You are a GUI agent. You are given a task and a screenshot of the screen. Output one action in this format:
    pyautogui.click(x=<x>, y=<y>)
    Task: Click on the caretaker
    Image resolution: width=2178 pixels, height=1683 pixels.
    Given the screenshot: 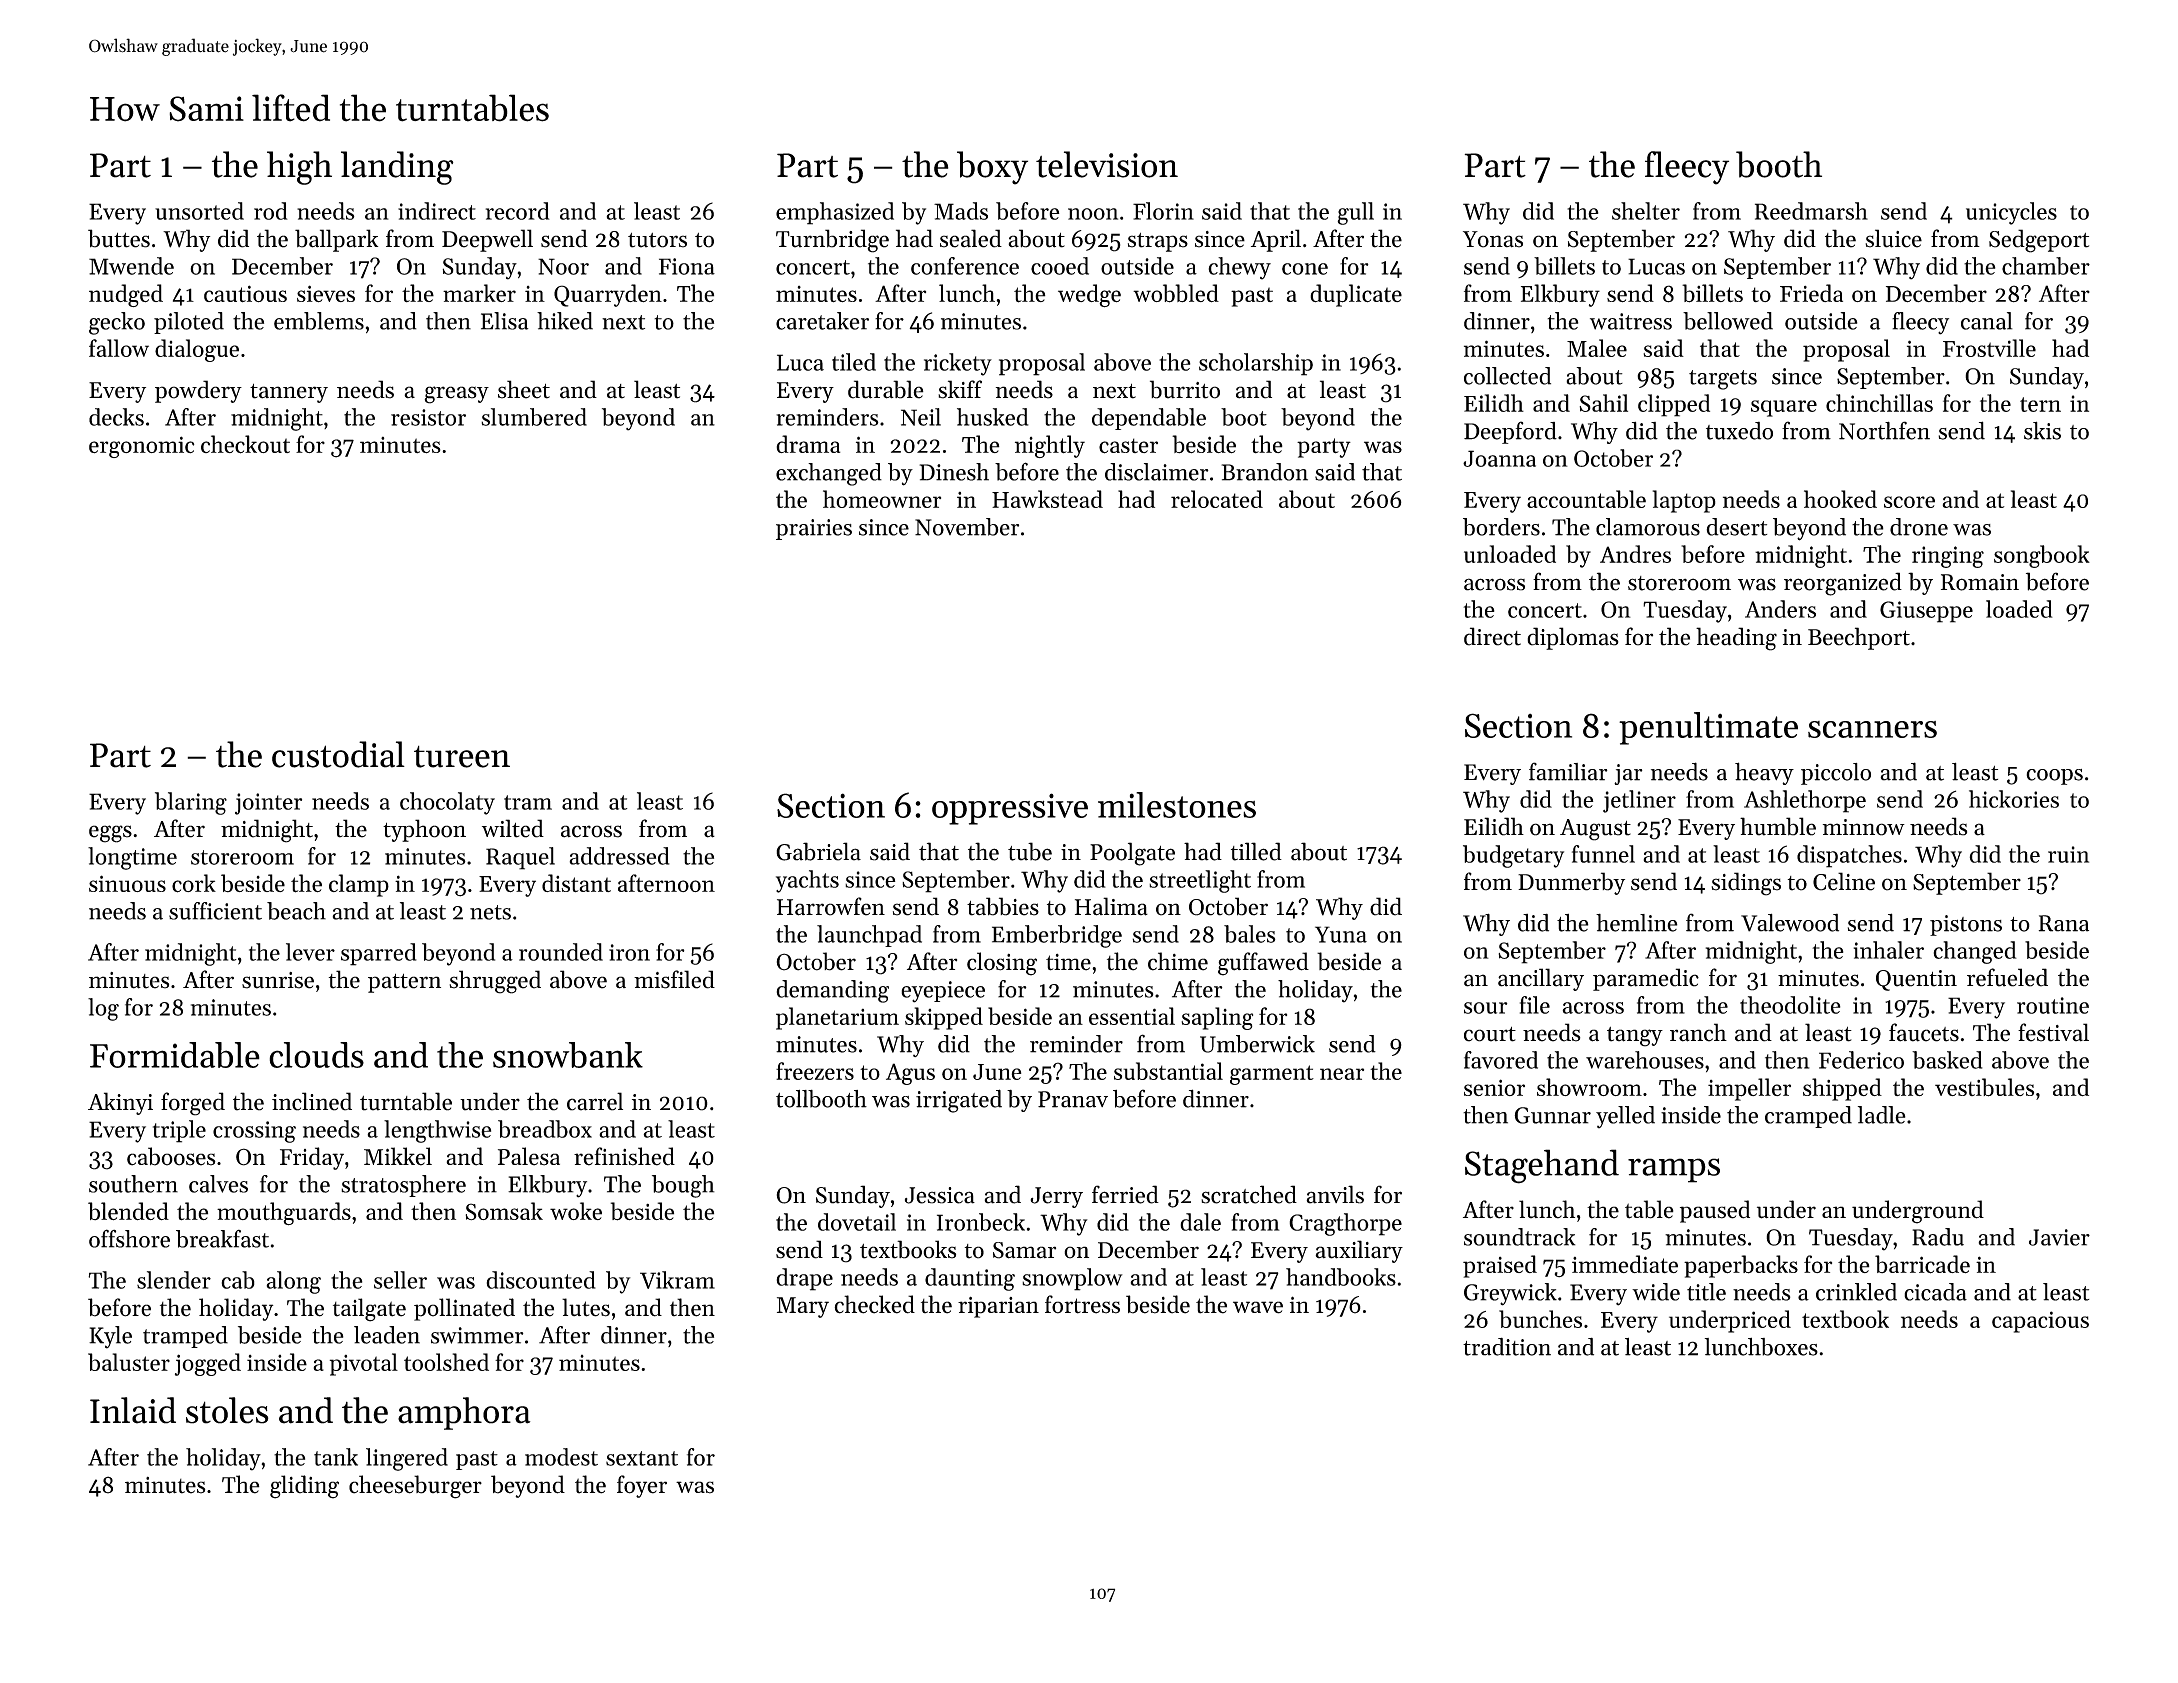 What is the action you would take?
    pyautogui.click(x=822, y=321)
